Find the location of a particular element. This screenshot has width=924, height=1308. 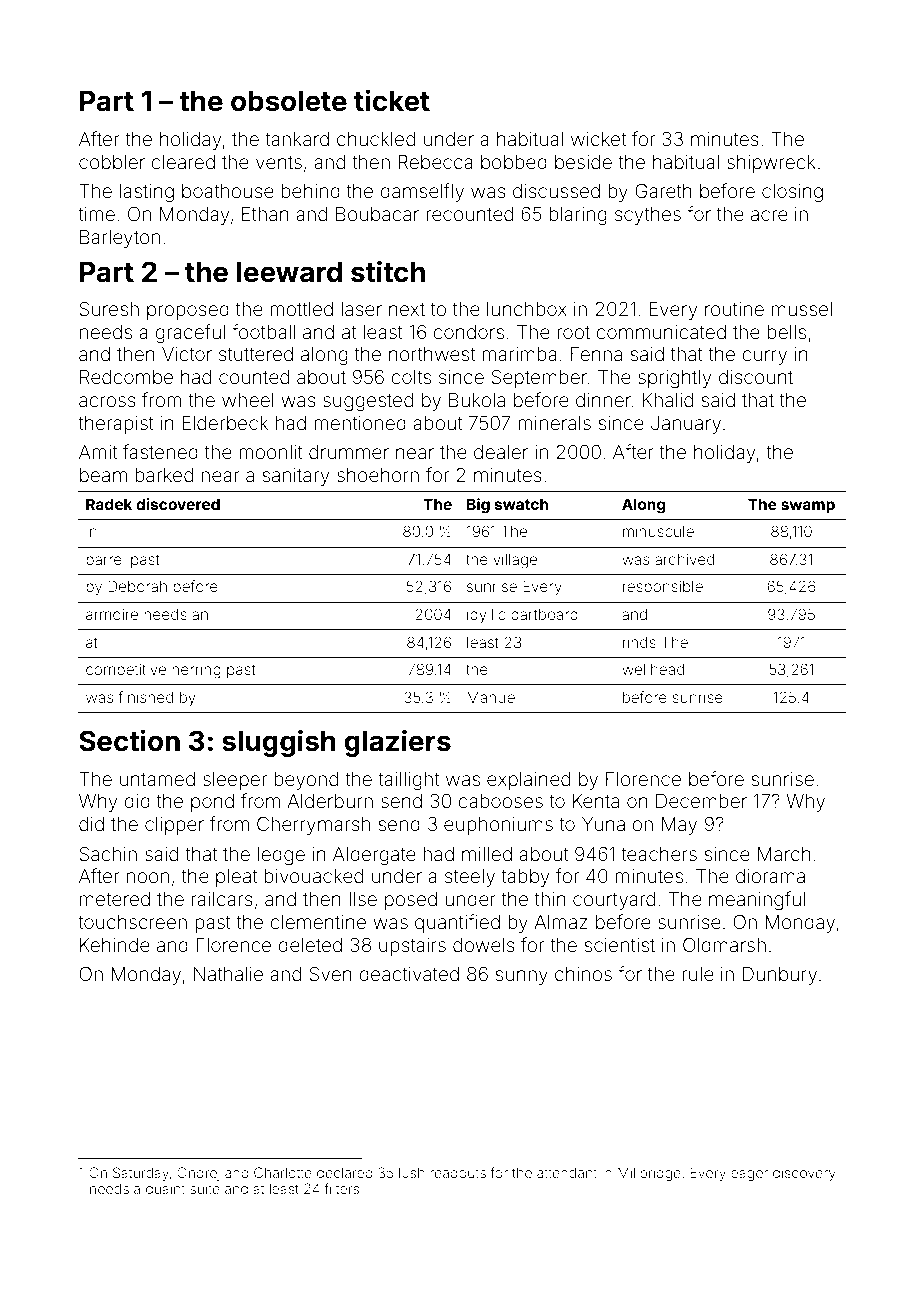

deactivated is located at coordinates (409, 974).
